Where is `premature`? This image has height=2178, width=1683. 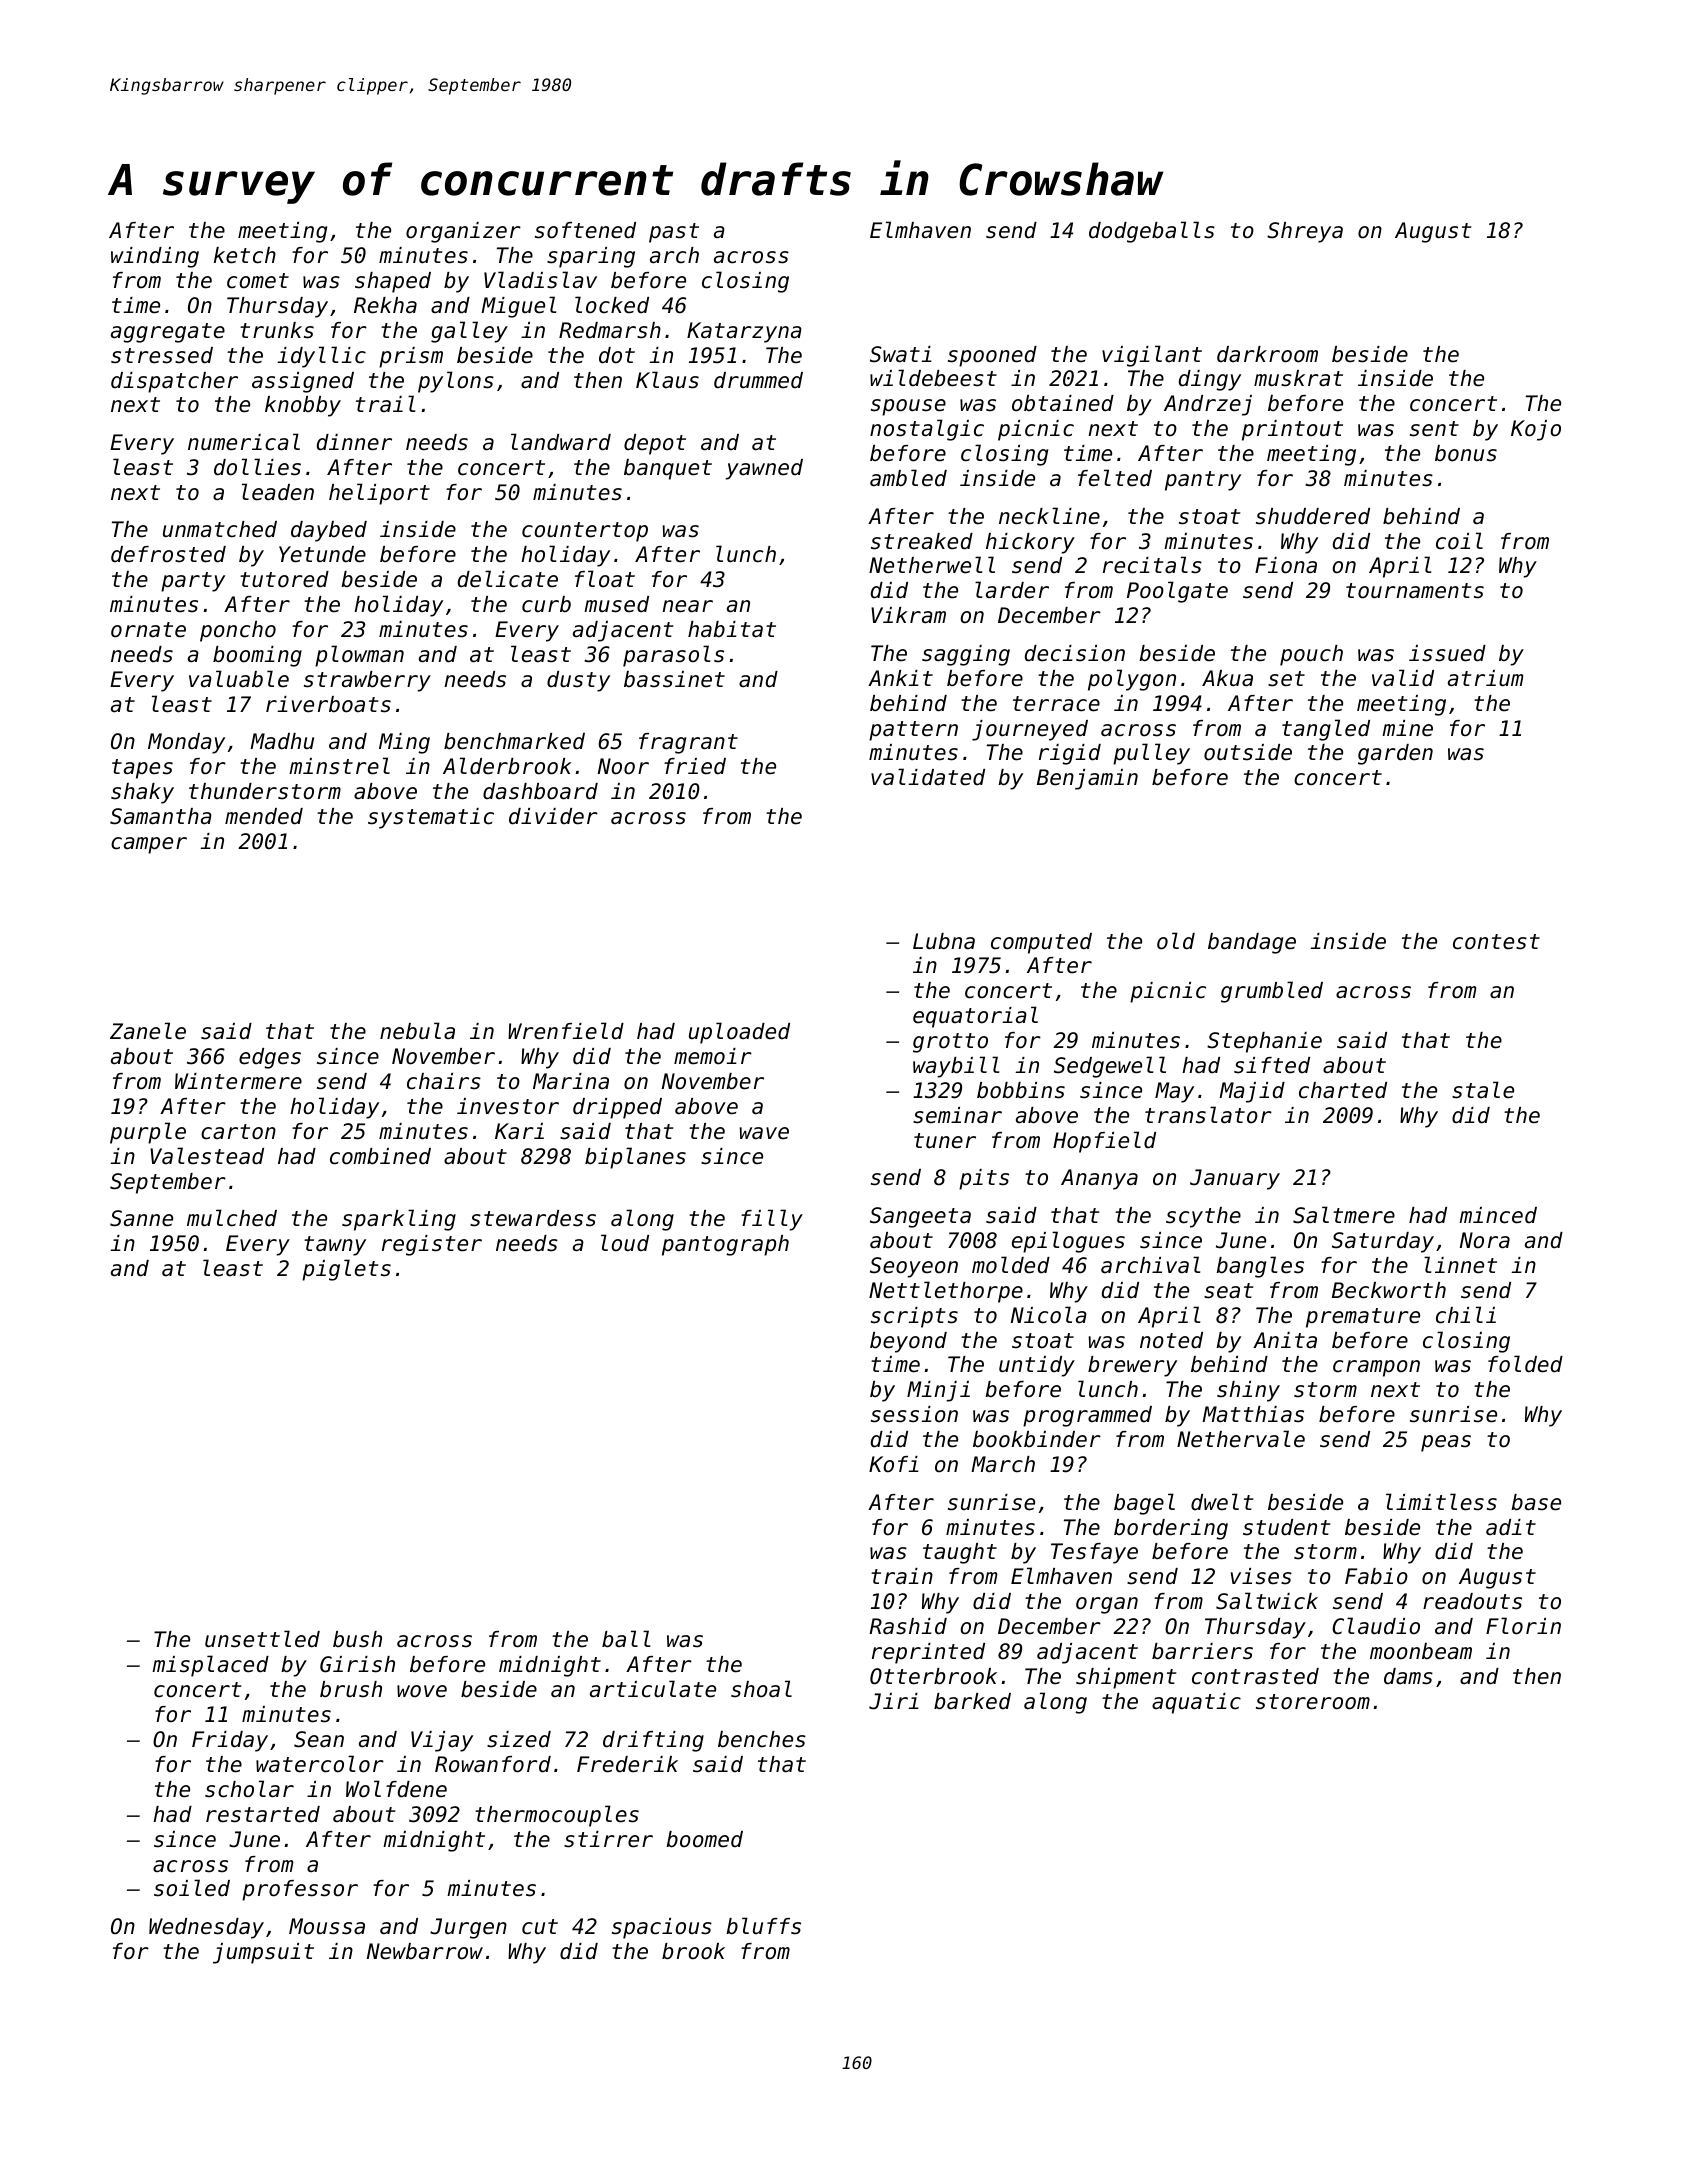 premature is located at coordinates (1363, 1318).
